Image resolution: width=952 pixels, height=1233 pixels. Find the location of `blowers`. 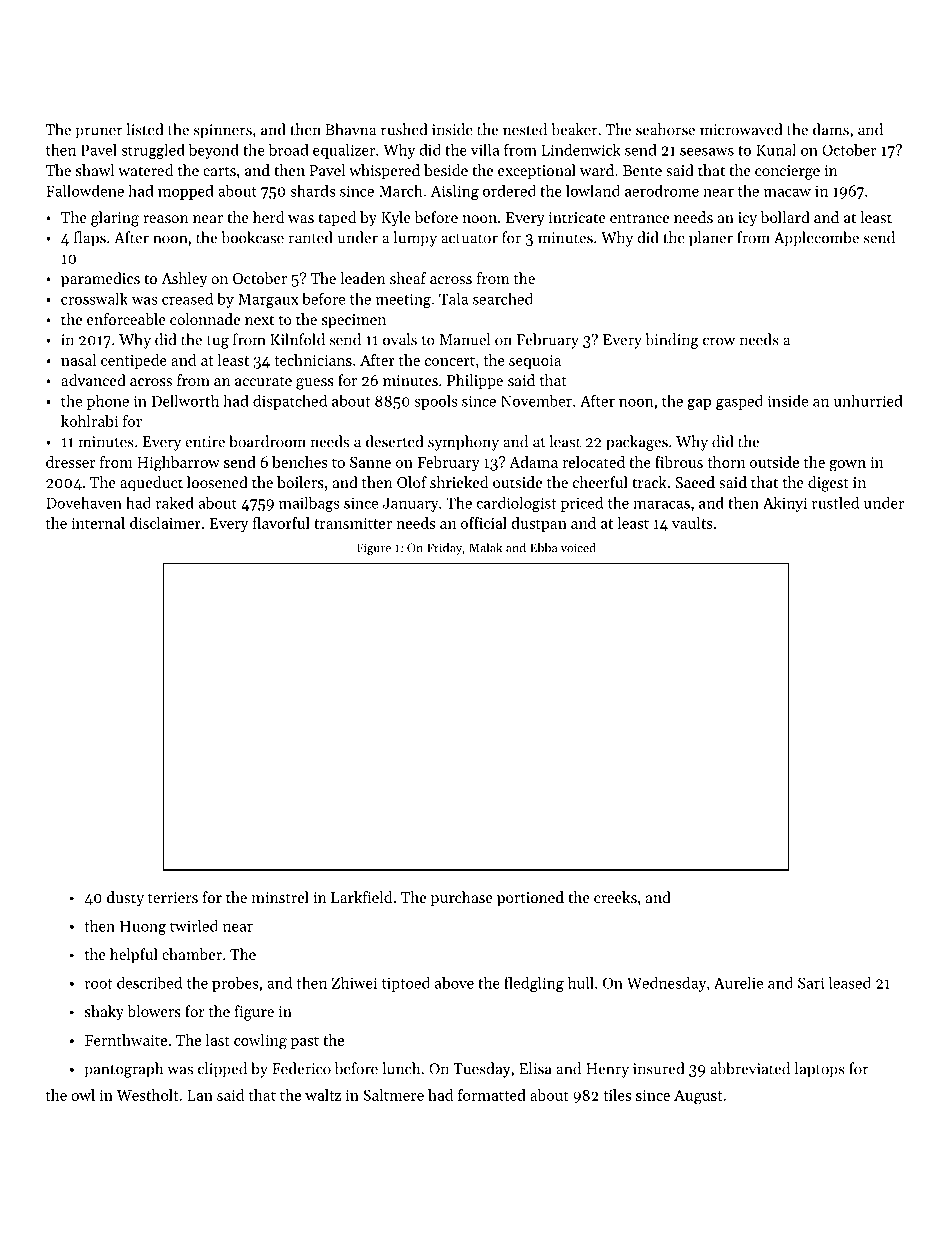

blowers is located at coordinates (154, 1011).
